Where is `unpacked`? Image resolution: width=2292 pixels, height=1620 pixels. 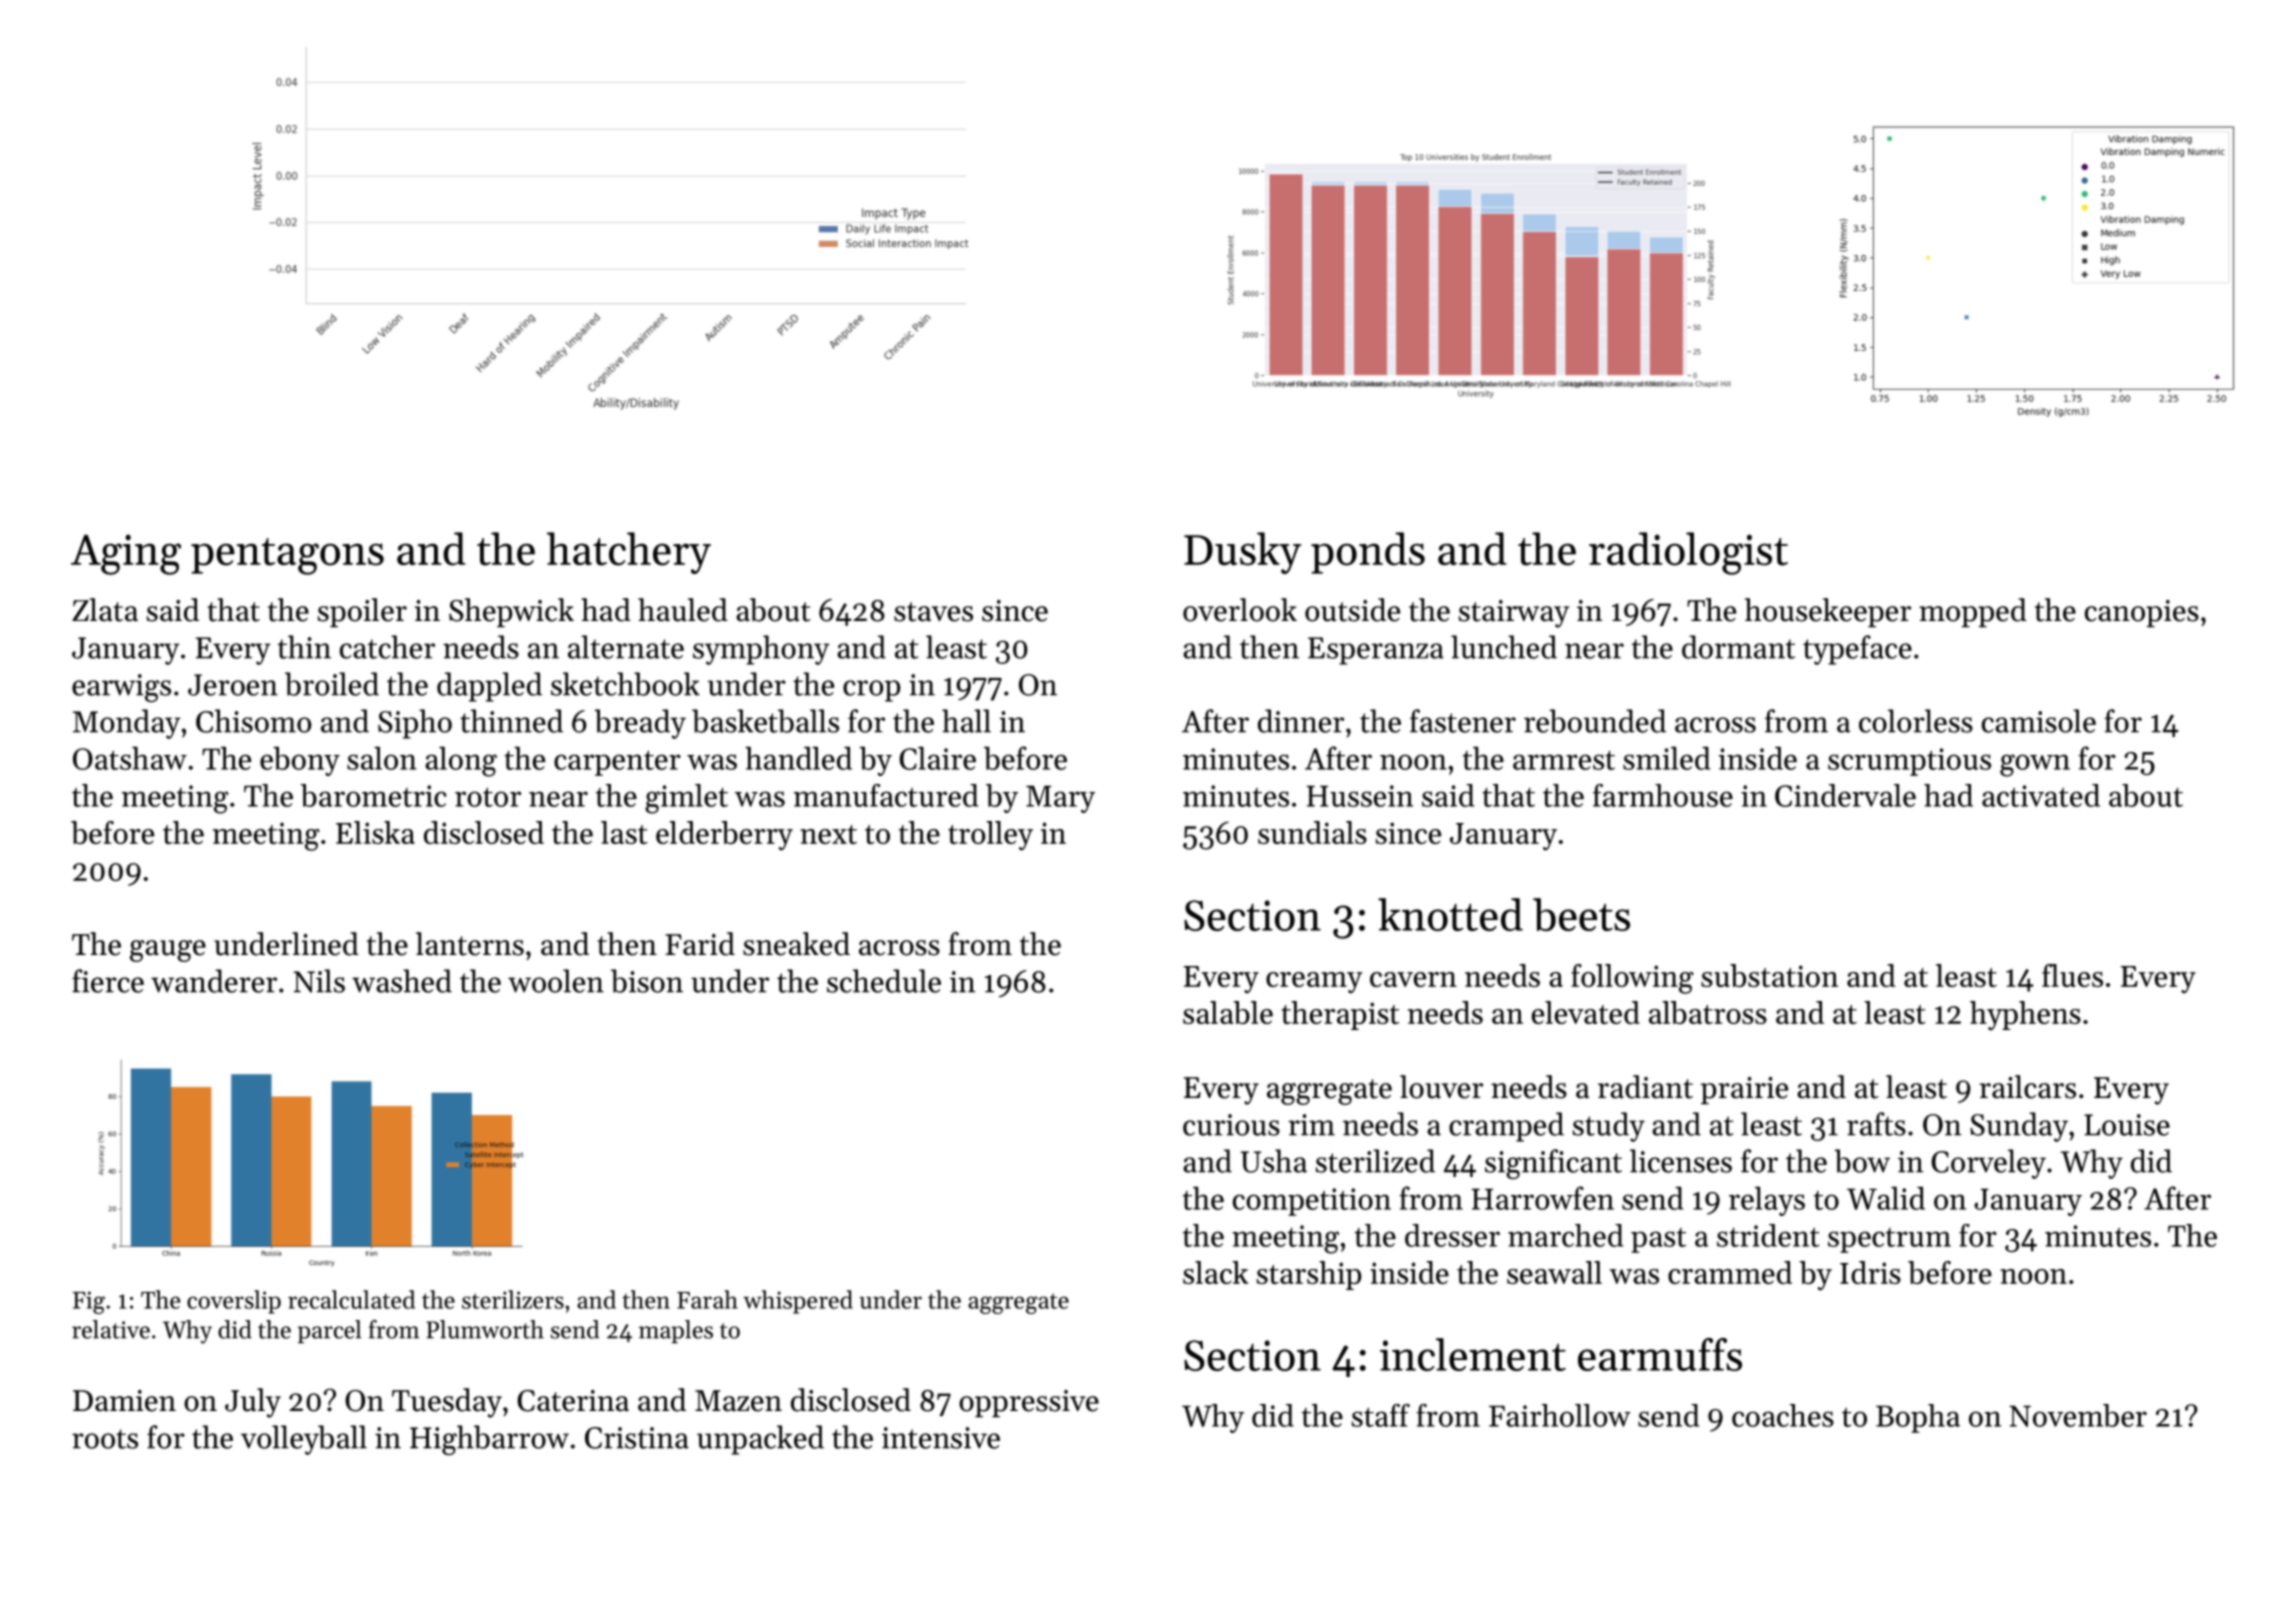
unpacked is located at coordinates (760, 1440).
